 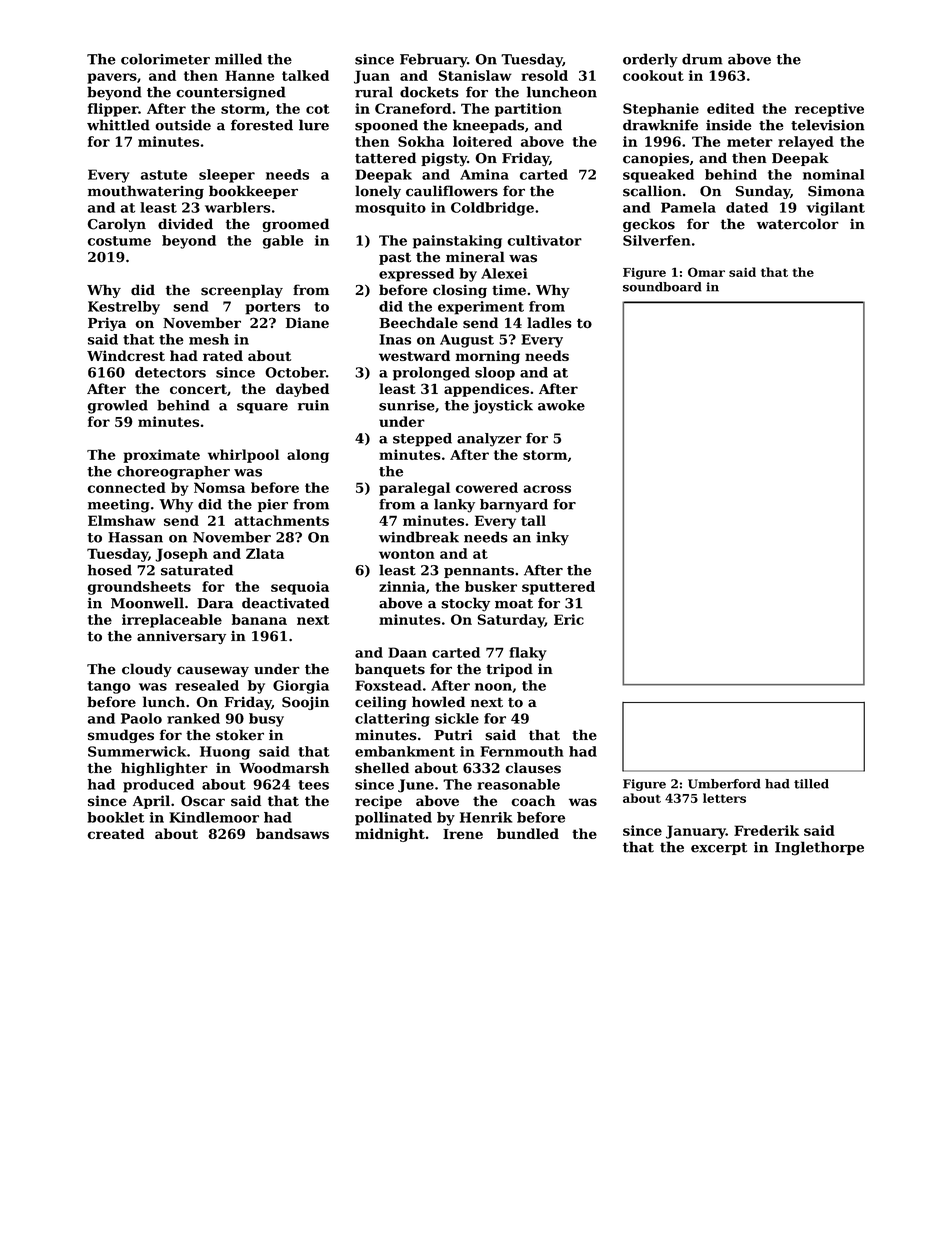 What do you see at coordinates (115, 833) in the screenshot?
I see `created` at bounding box center [115, 833].
